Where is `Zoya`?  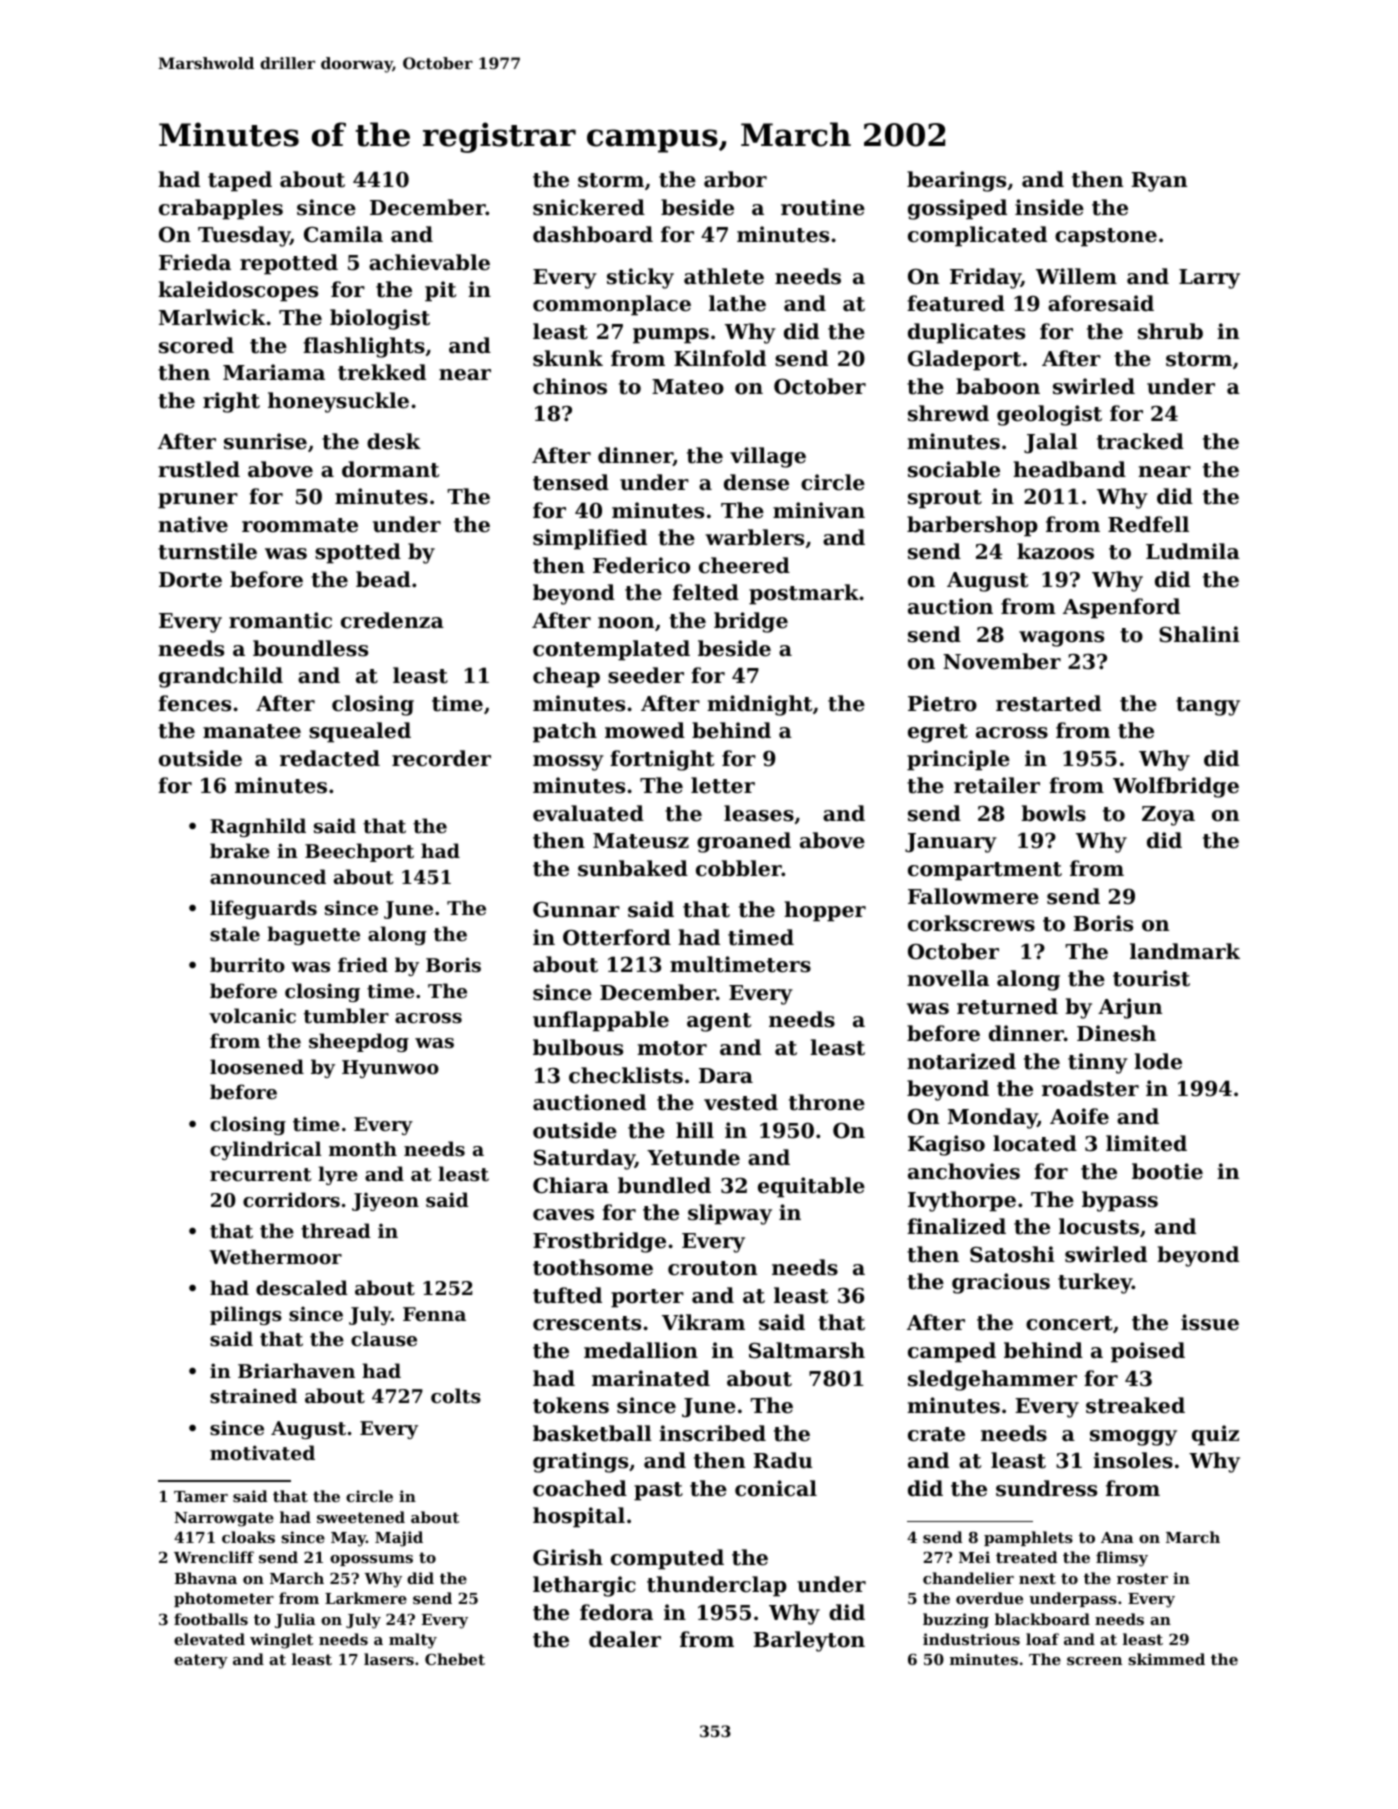
Zoya is located at coordinates (1168, 816).
